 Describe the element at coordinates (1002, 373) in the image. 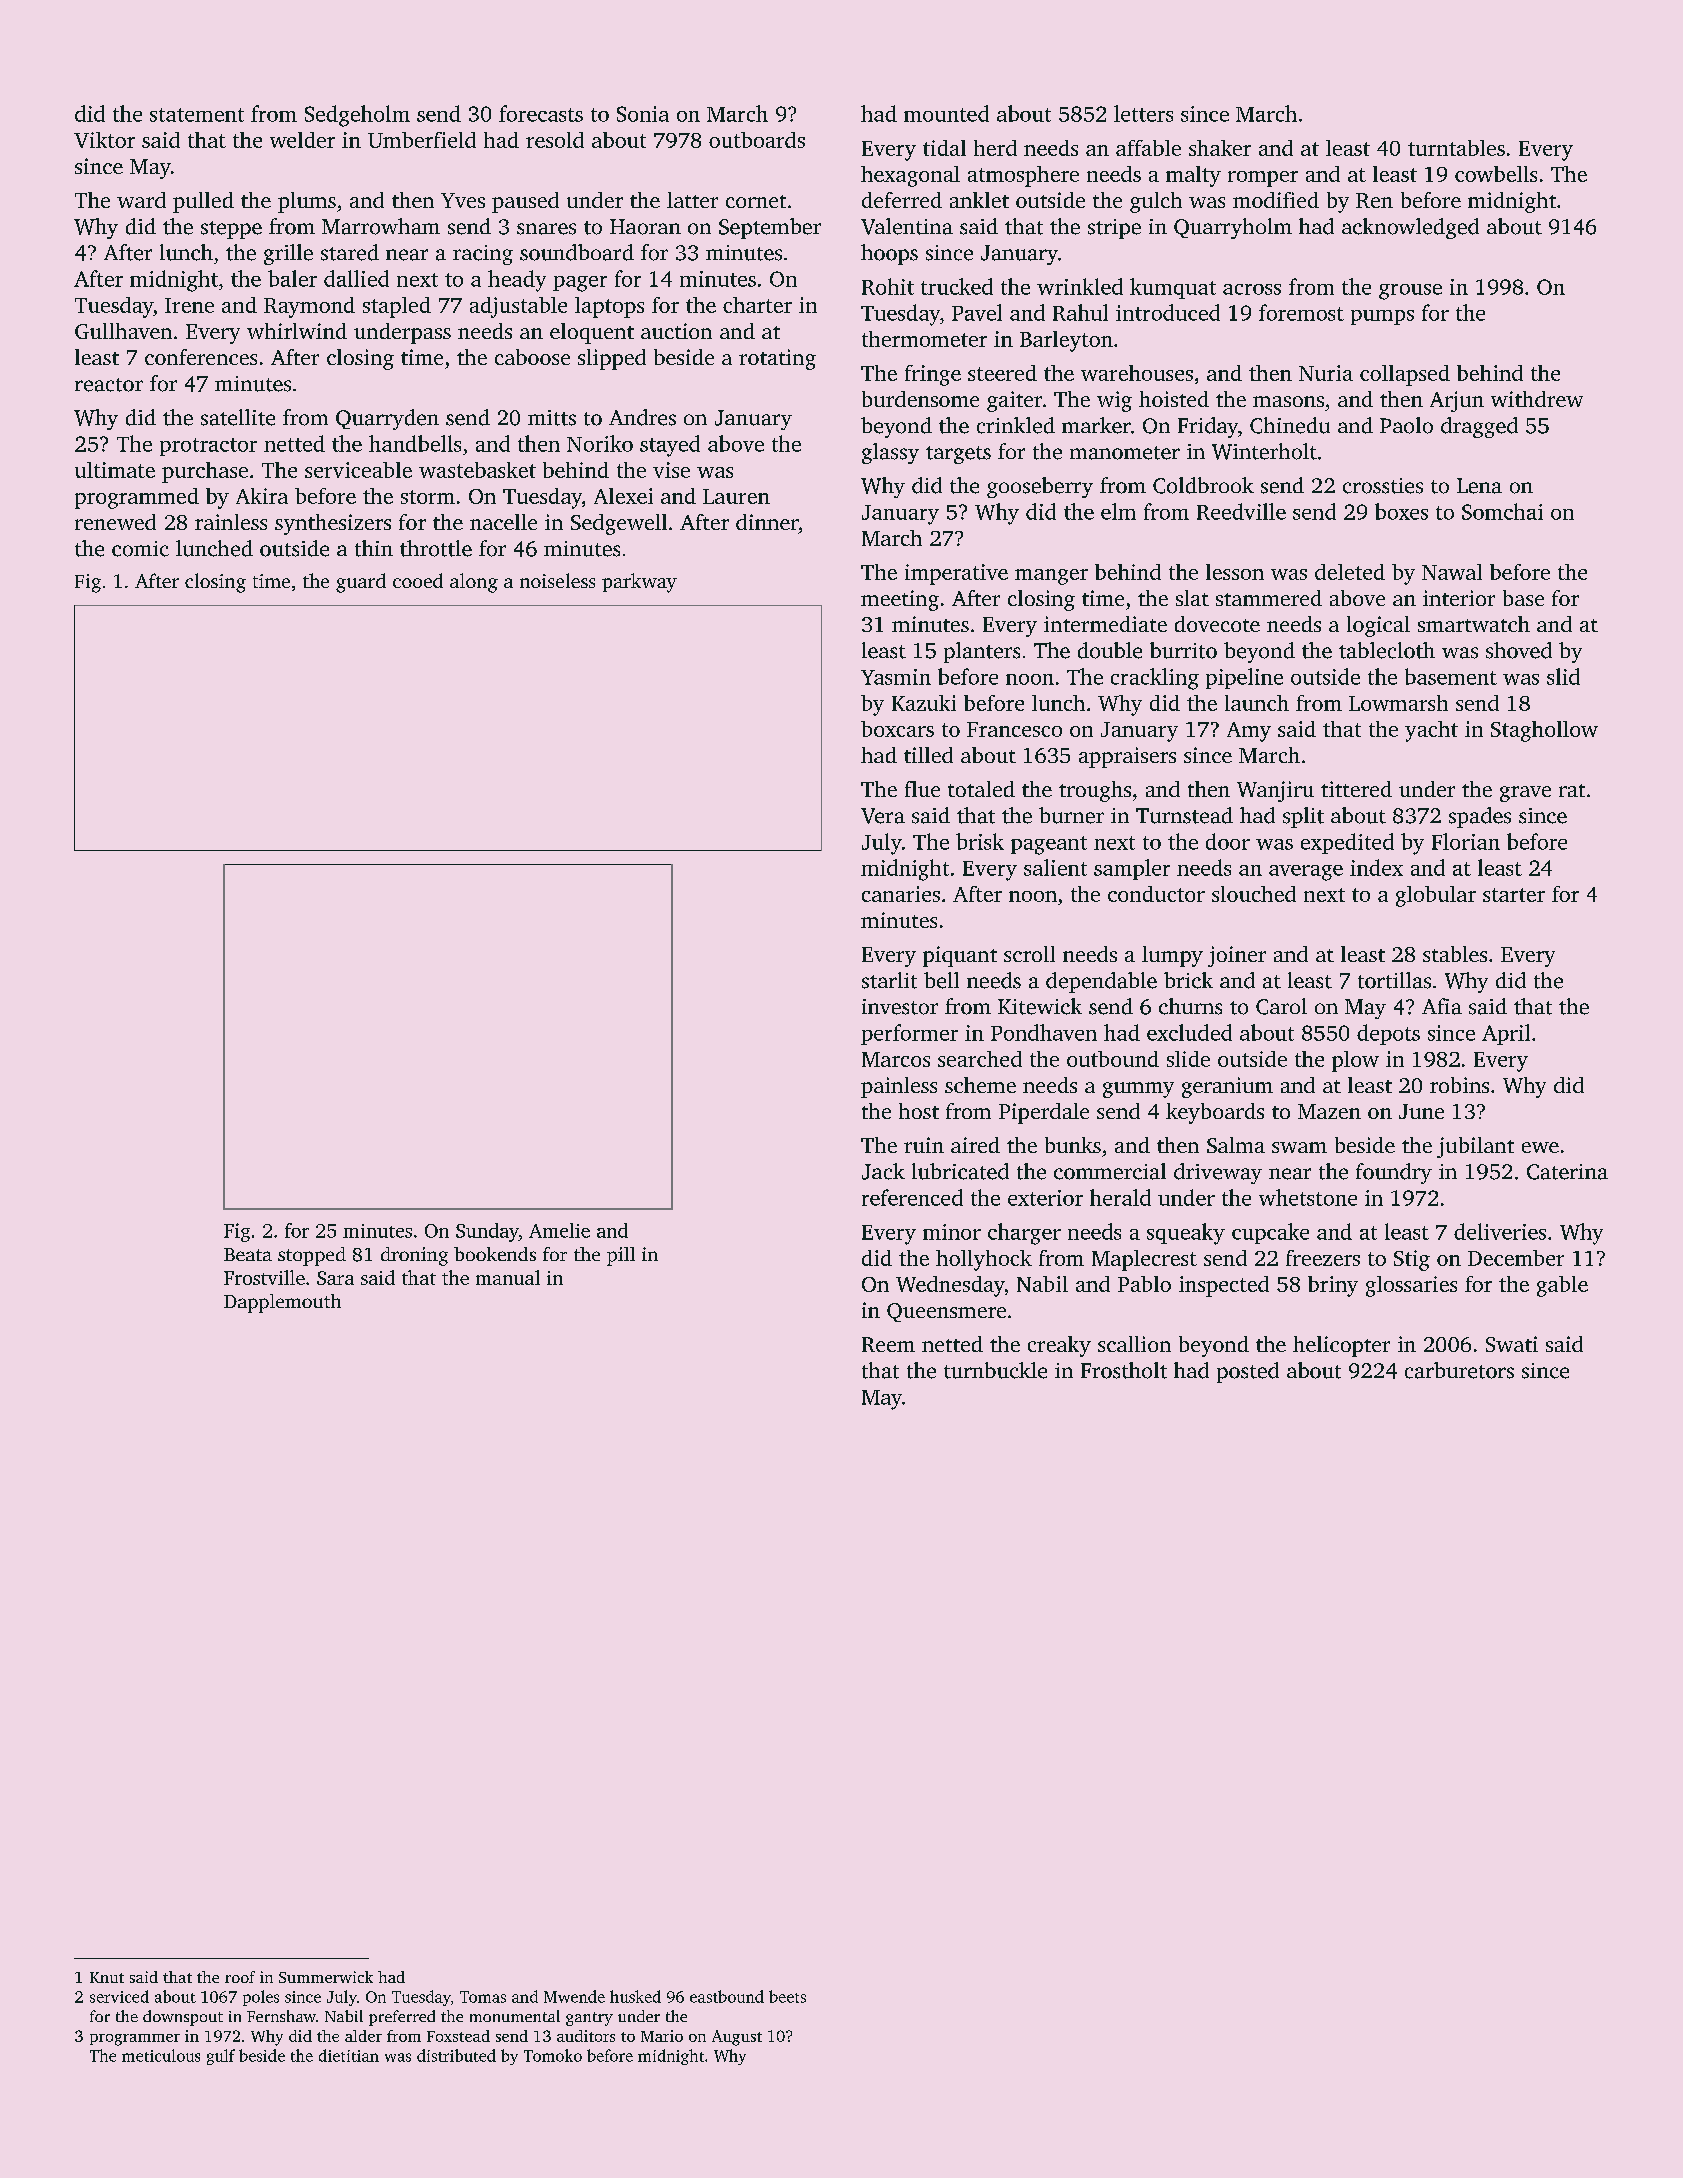

I see `steered` at that location.
